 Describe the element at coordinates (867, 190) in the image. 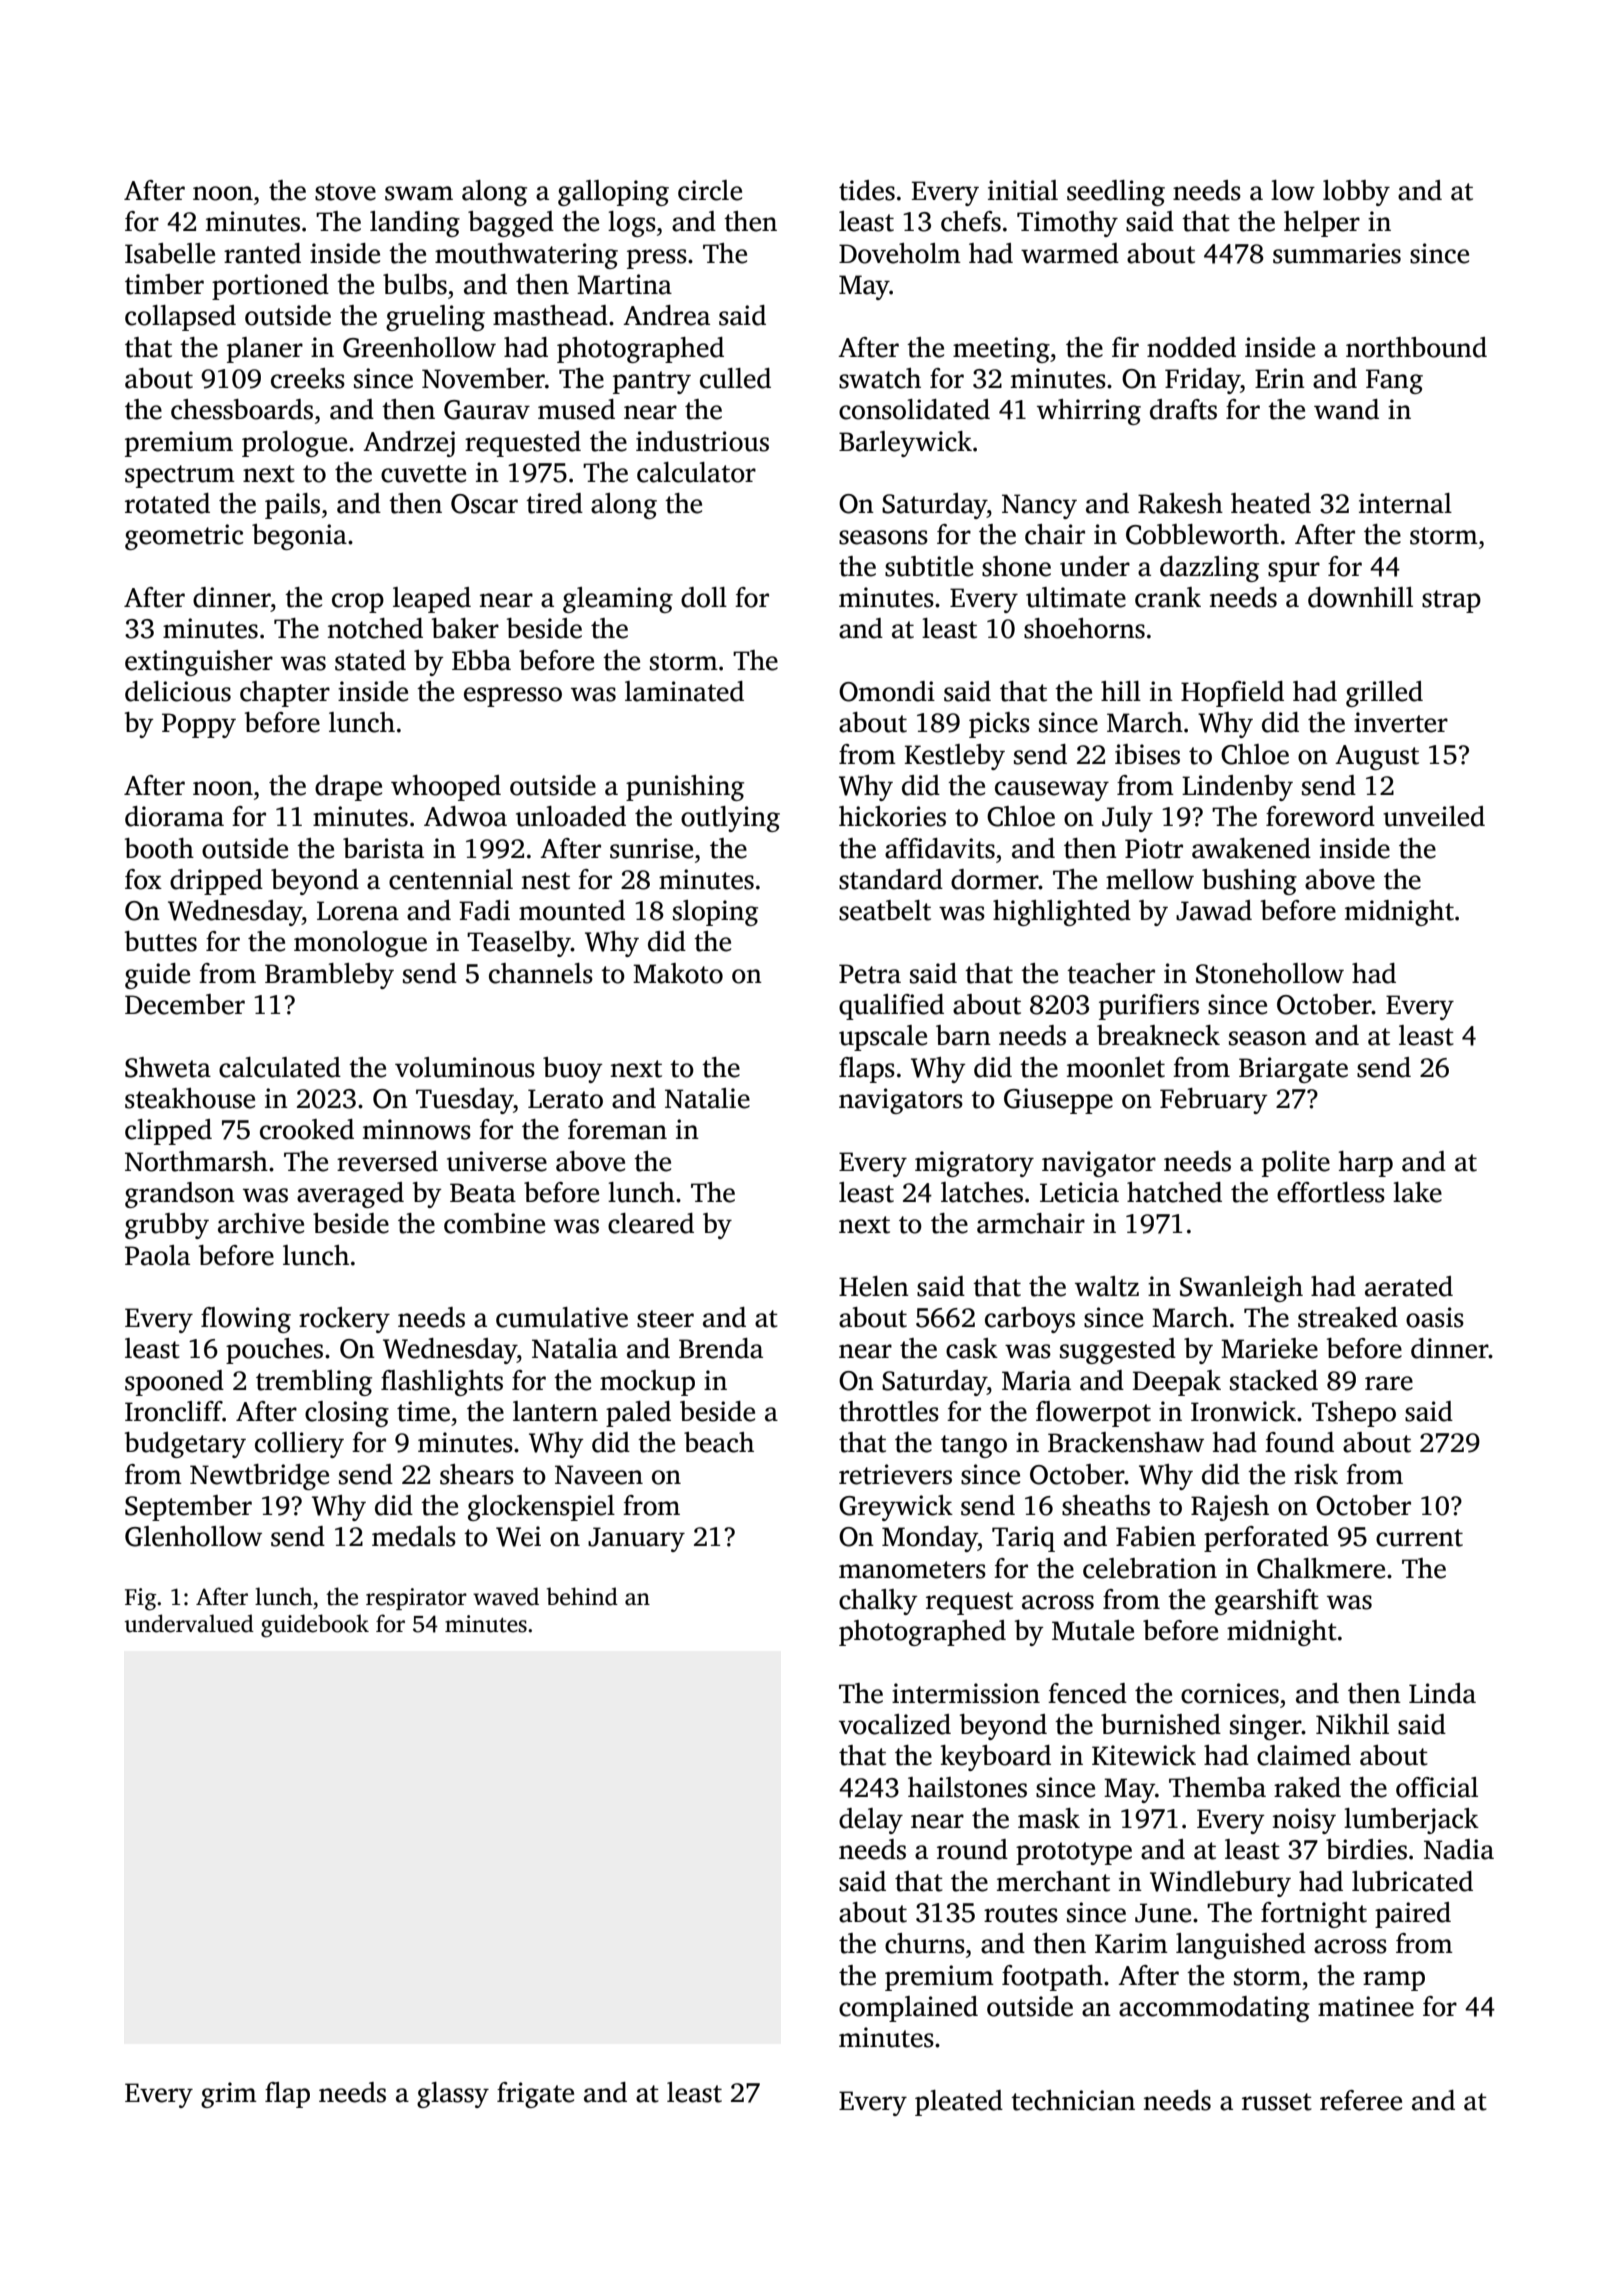

I see `tides` at that location.
